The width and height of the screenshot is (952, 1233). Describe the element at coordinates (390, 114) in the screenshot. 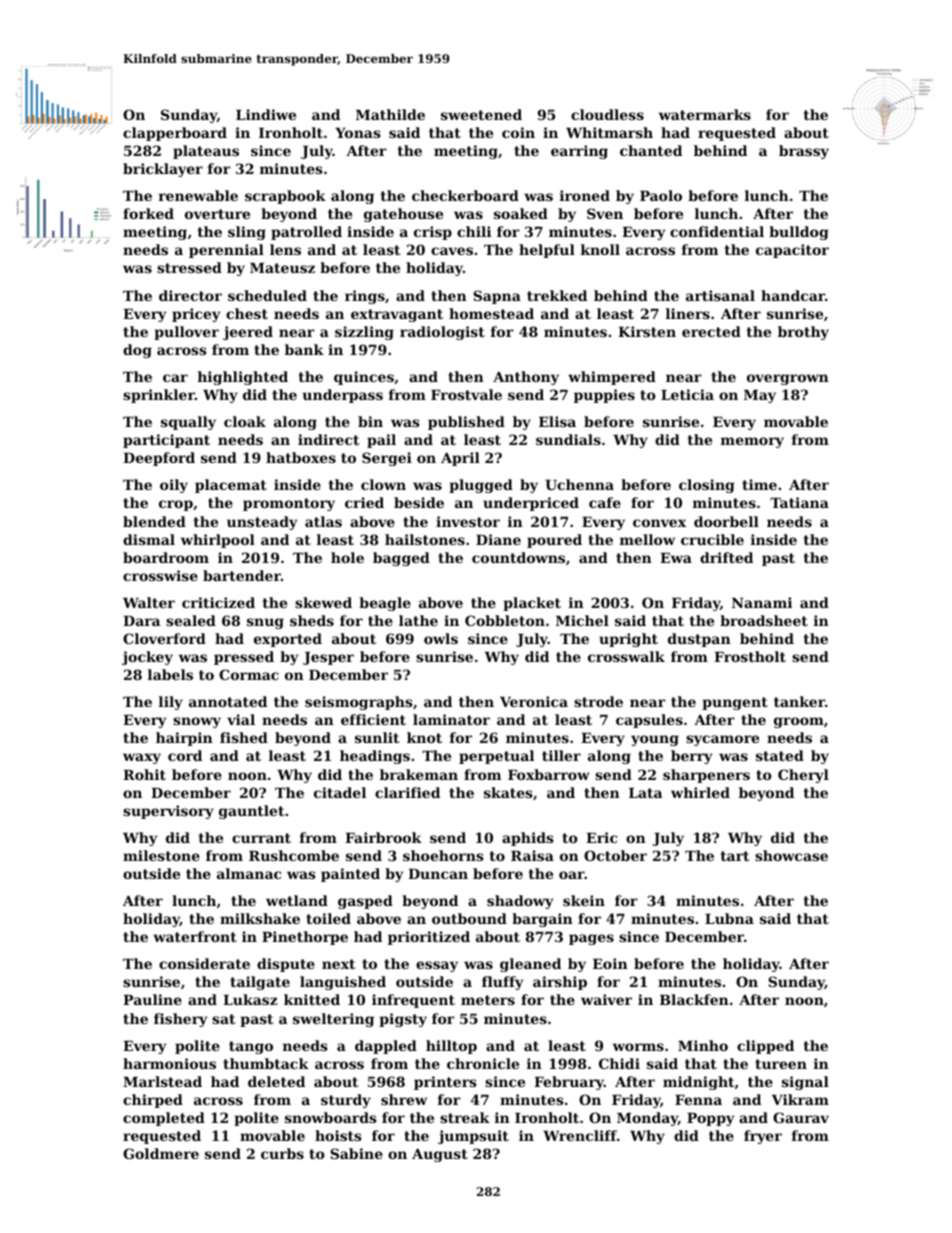

I see `Mathilde` at that location.
